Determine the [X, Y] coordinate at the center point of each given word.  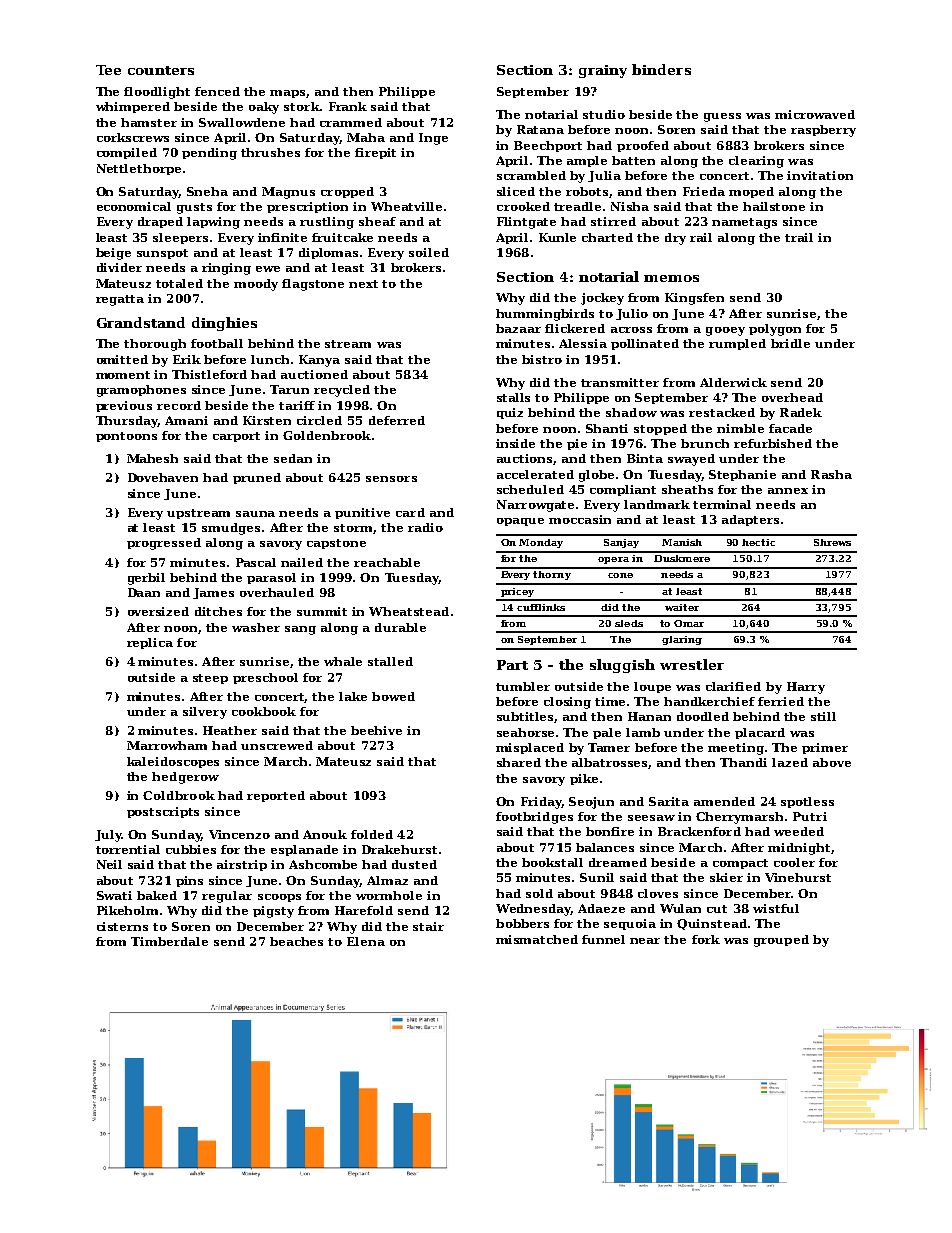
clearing [756, 162]
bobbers [522, 923]
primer [825, 748]
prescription [307, 207]
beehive [376, 730]
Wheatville [406, 206]
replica [150, 643]
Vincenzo [239, 834]
